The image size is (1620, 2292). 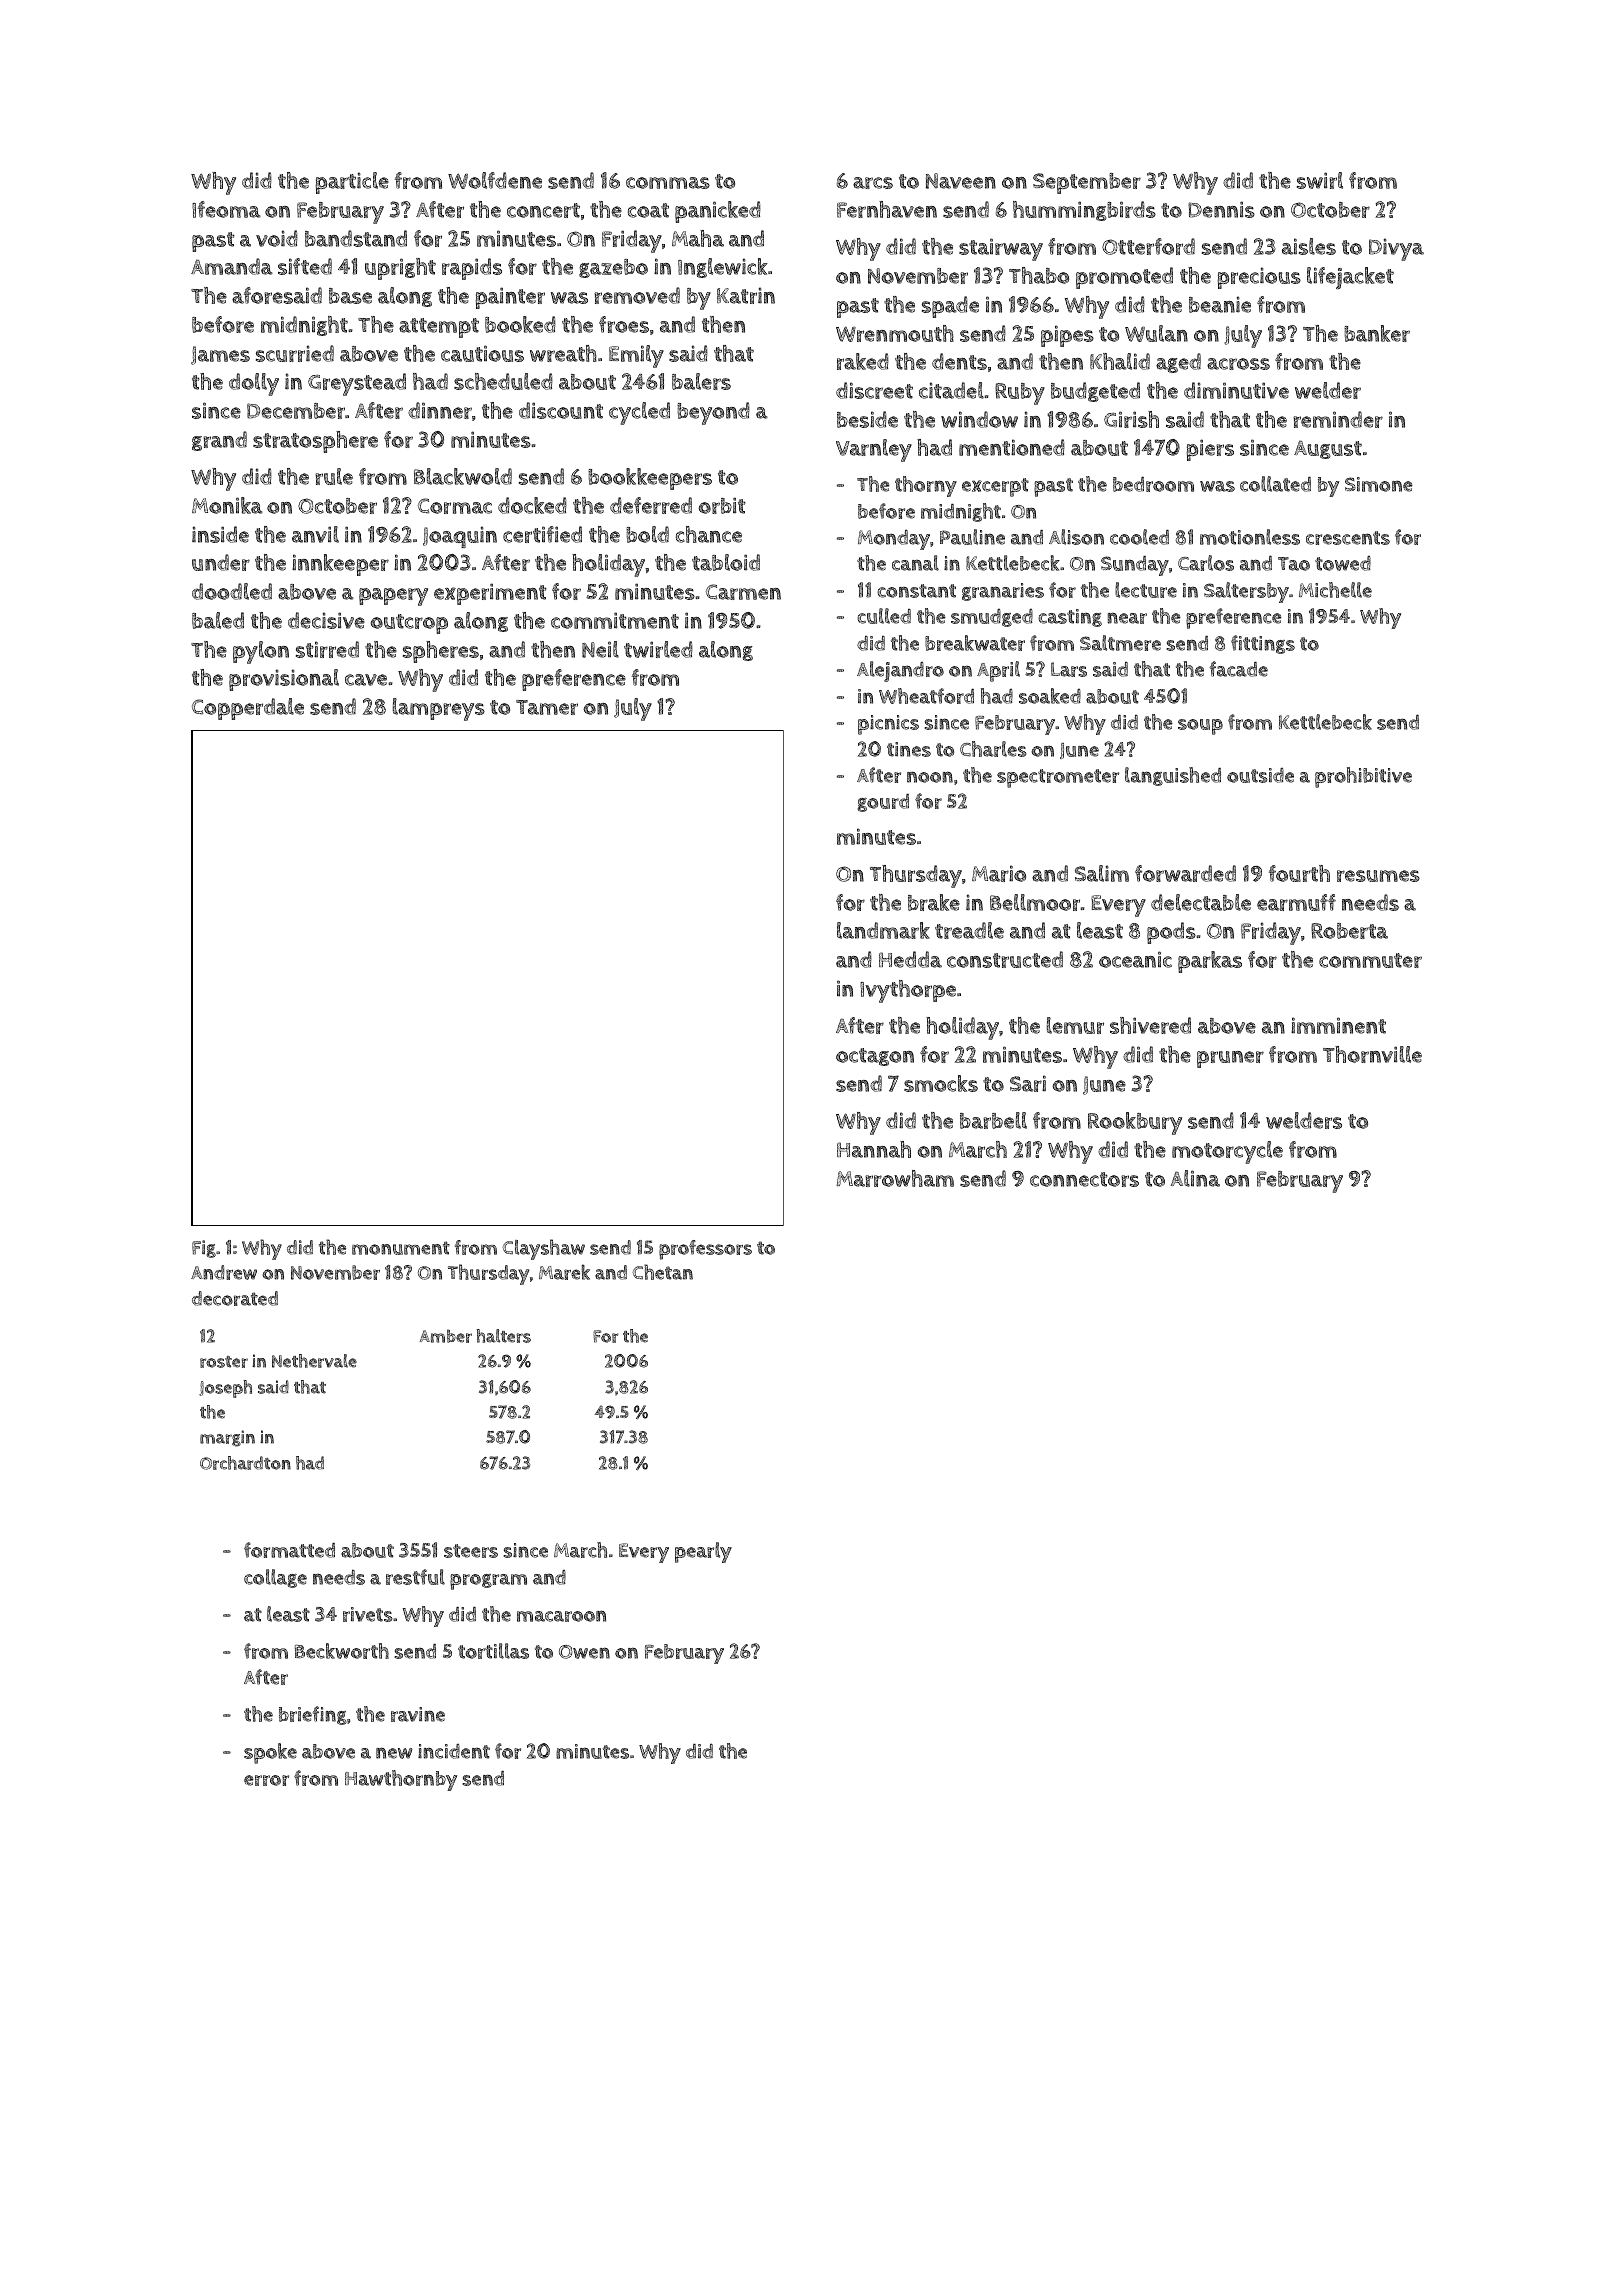 I want to click on landmark, so click(x=883, y=930).
